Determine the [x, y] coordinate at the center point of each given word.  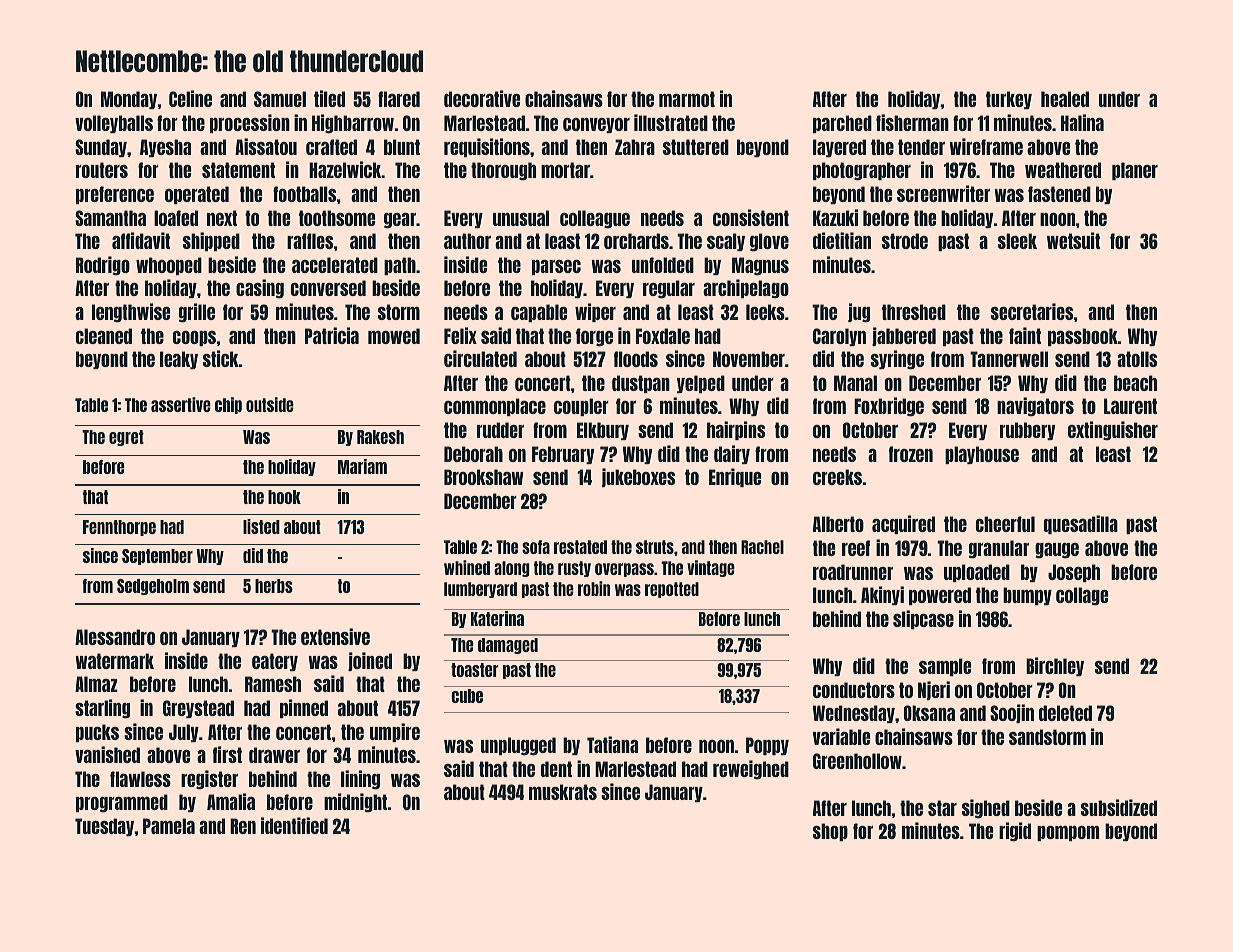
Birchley [1055, 666]
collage [1082, 596]
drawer [274, 755]
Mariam [362, 466]
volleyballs [114, 124]
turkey [1009, 100]
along [512, 569]
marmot [687, 99]
